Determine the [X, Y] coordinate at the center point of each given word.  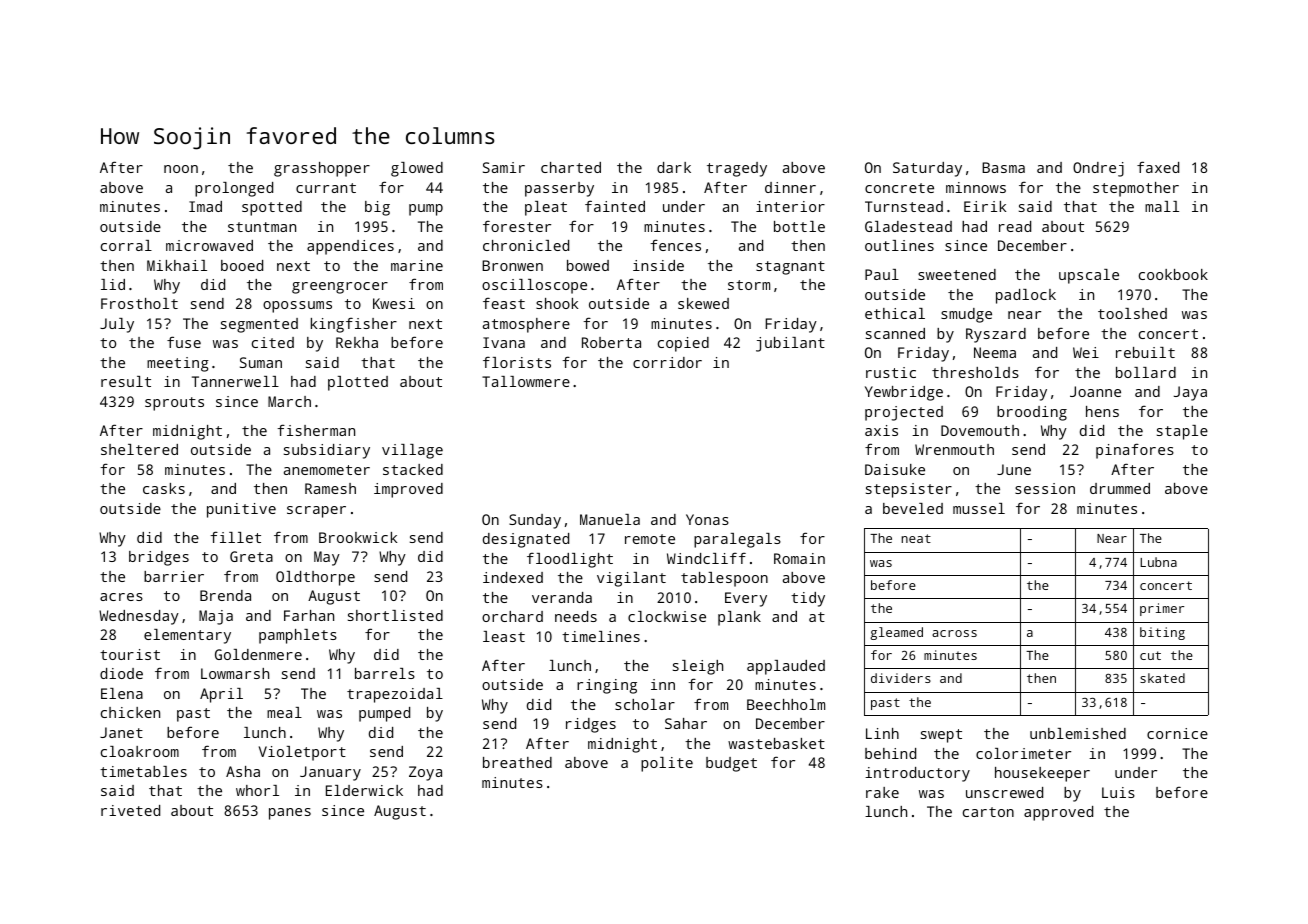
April [221, 695]
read [1015, 226]
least [504, 636]
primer [1162, 609]
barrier [174, 576]
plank [739, 618]
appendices [350, 247]
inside [658, 265]
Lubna [1158, 562]
